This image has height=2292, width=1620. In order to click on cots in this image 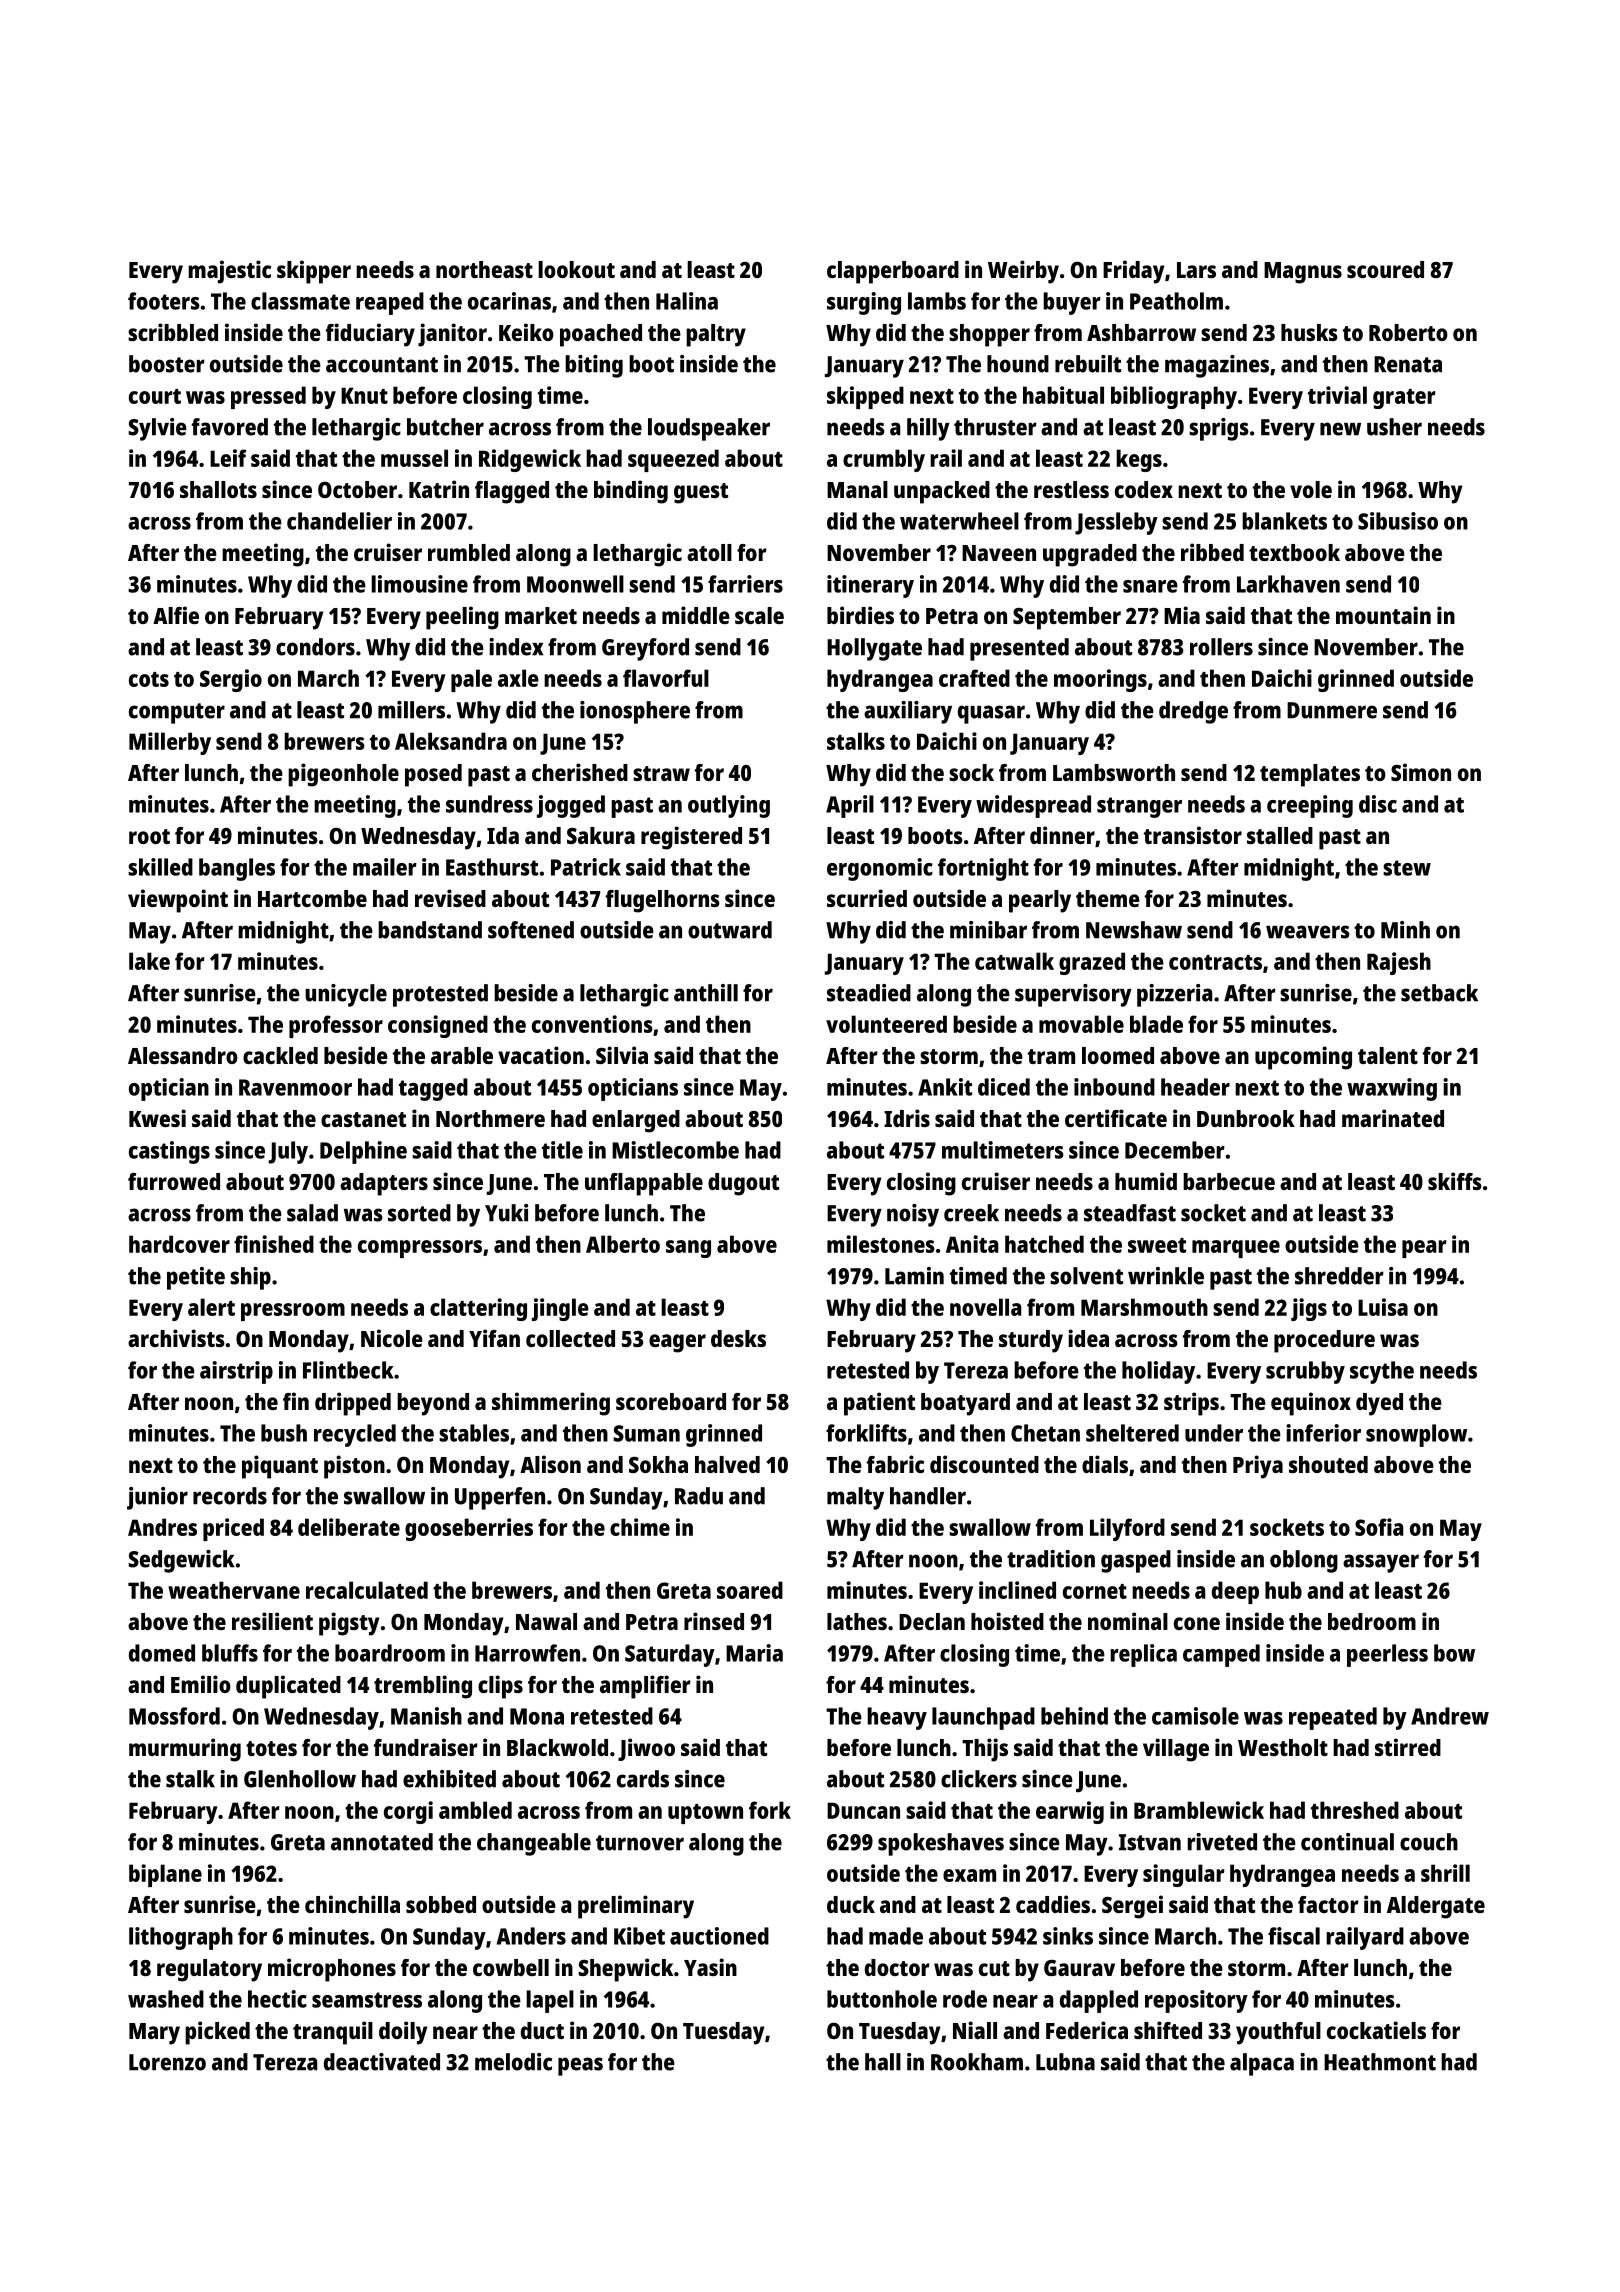, I will do `click(149, 679)`.
